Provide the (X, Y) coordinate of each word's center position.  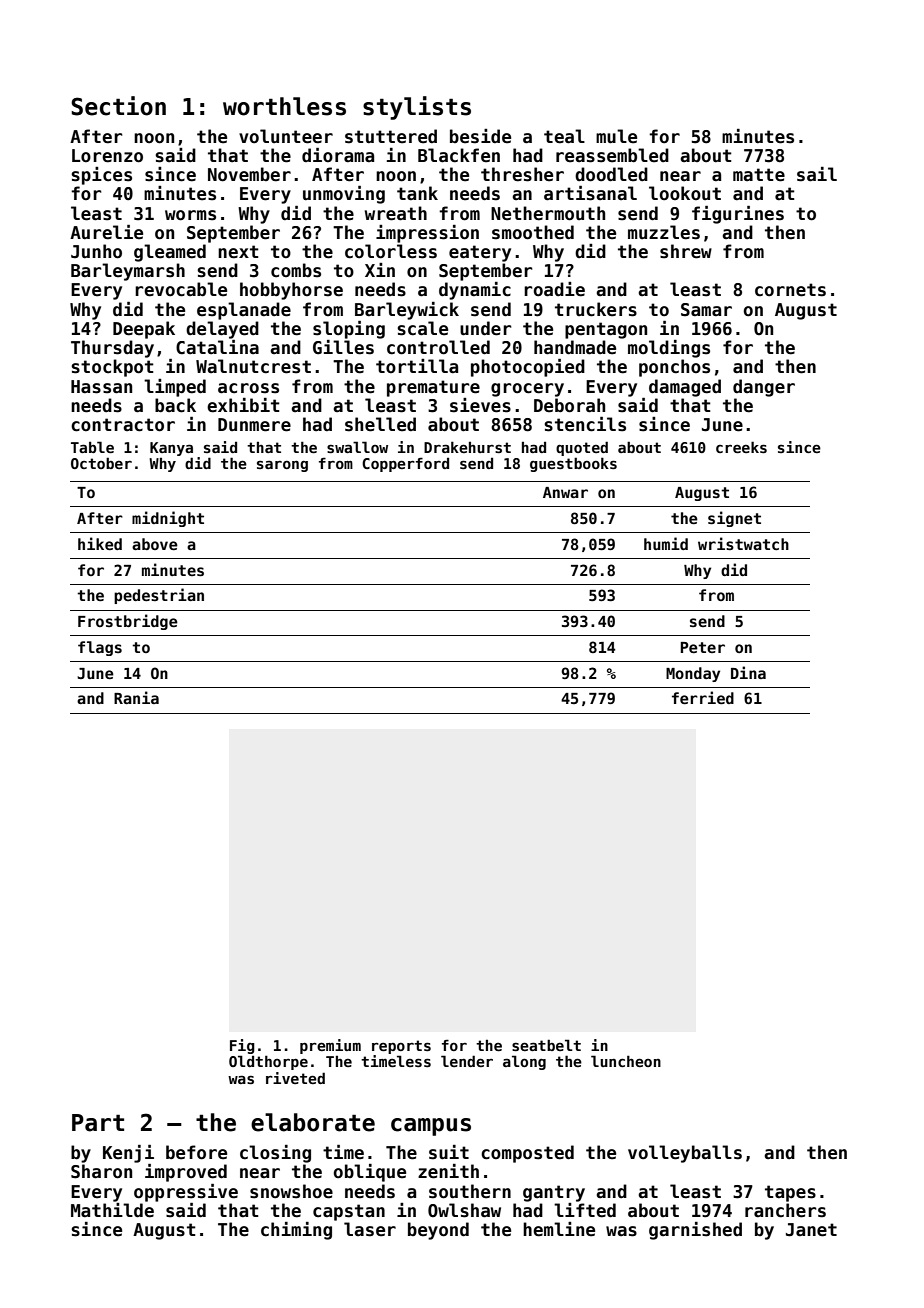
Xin (380, 270)
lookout (685, 193)
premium (330, 1046)
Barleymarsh (128, 272)
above (155, 544)
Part (98, 1123)
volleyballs (685, 1154)
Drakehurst (467, 447)
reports (401, 1047)
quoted (582, 448)
